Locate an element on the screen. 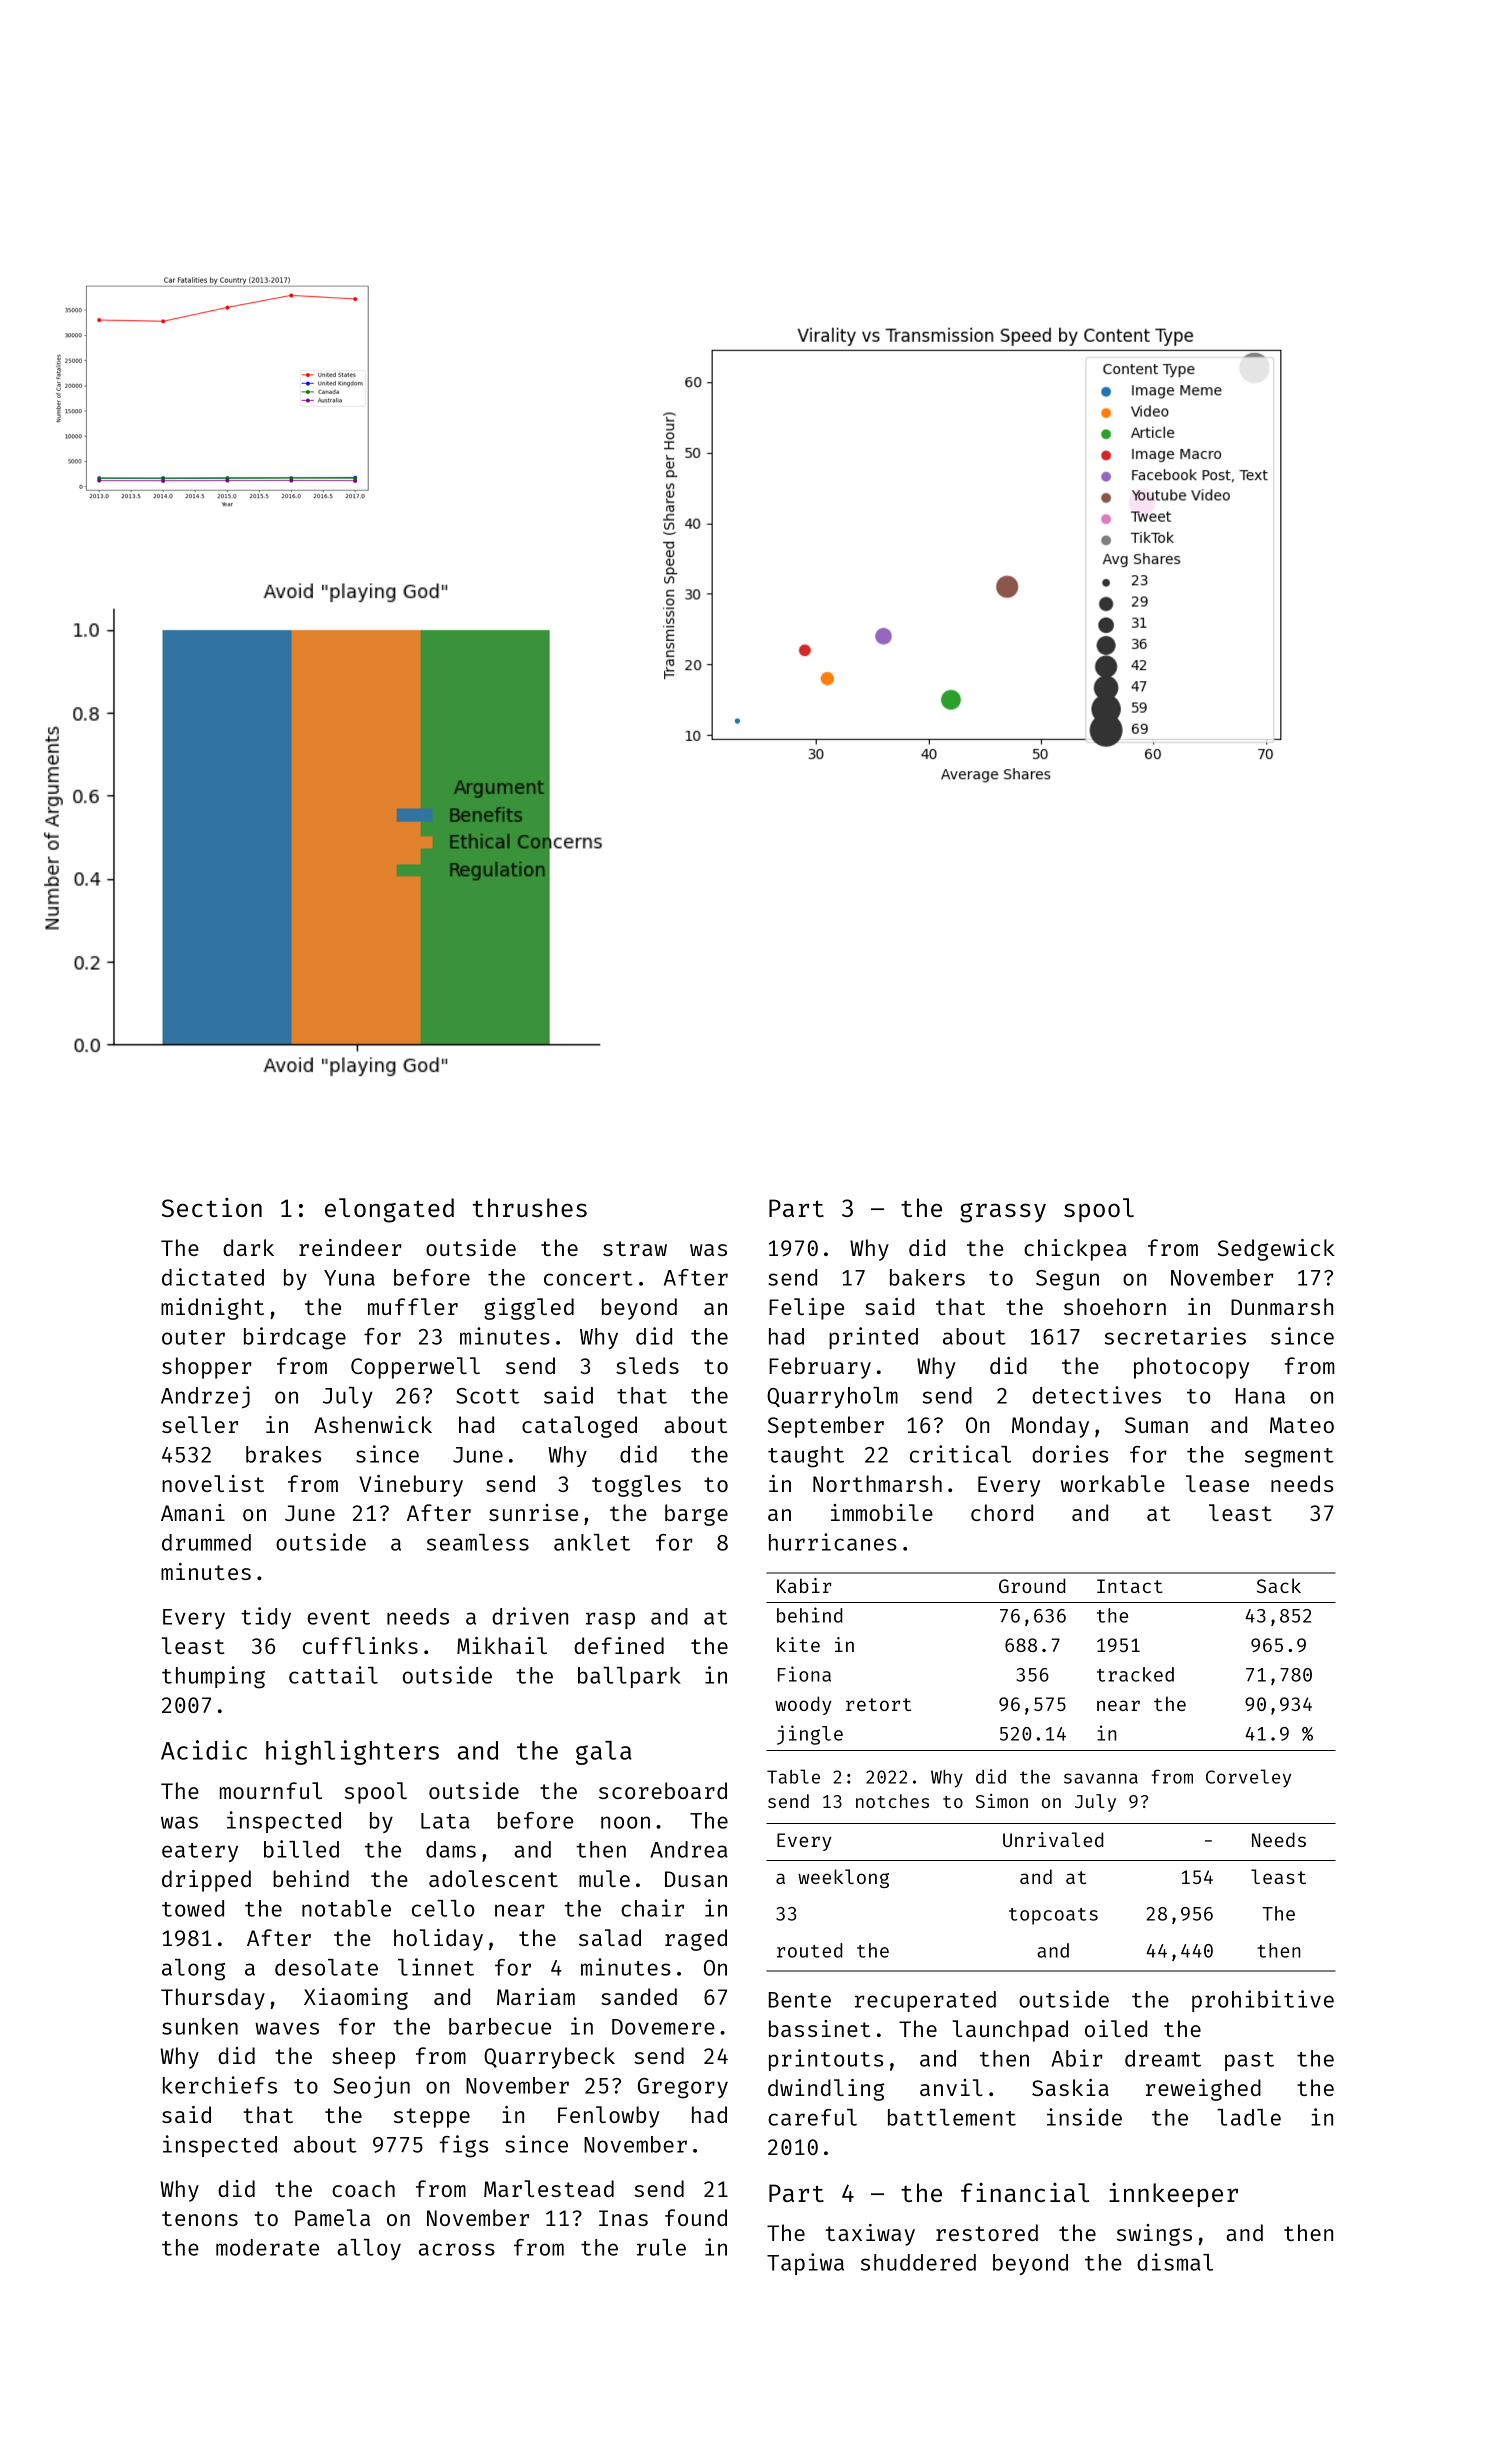 This screenshot has height=2464, width=1496. Sedgewick is located at coordinates (1276, 1250).
